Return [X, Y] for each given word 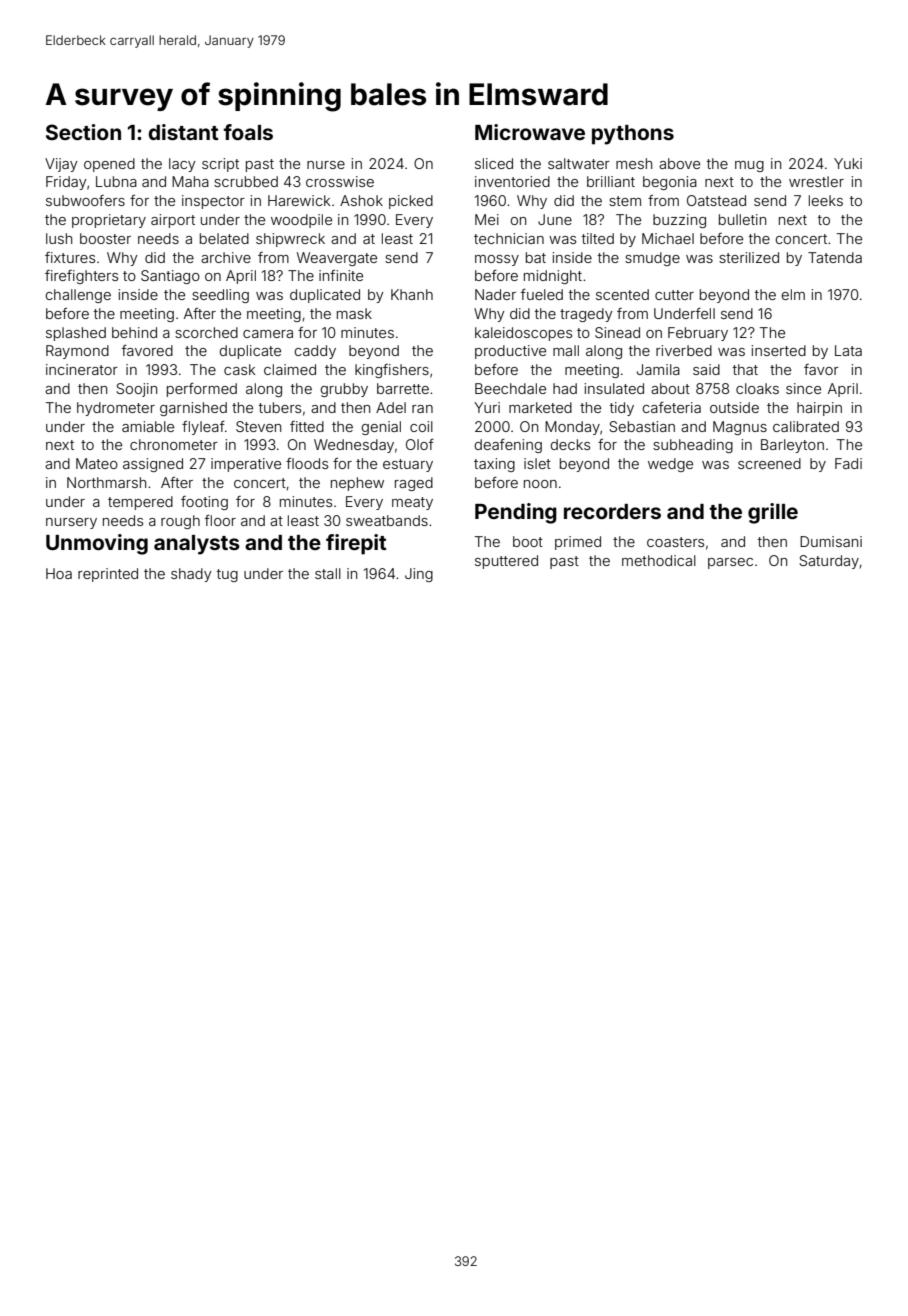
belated [224, 238]
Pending [516, 513]
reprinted [108, 575]
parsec [730, 563]
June [555, 219]
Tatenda [835, 257]
